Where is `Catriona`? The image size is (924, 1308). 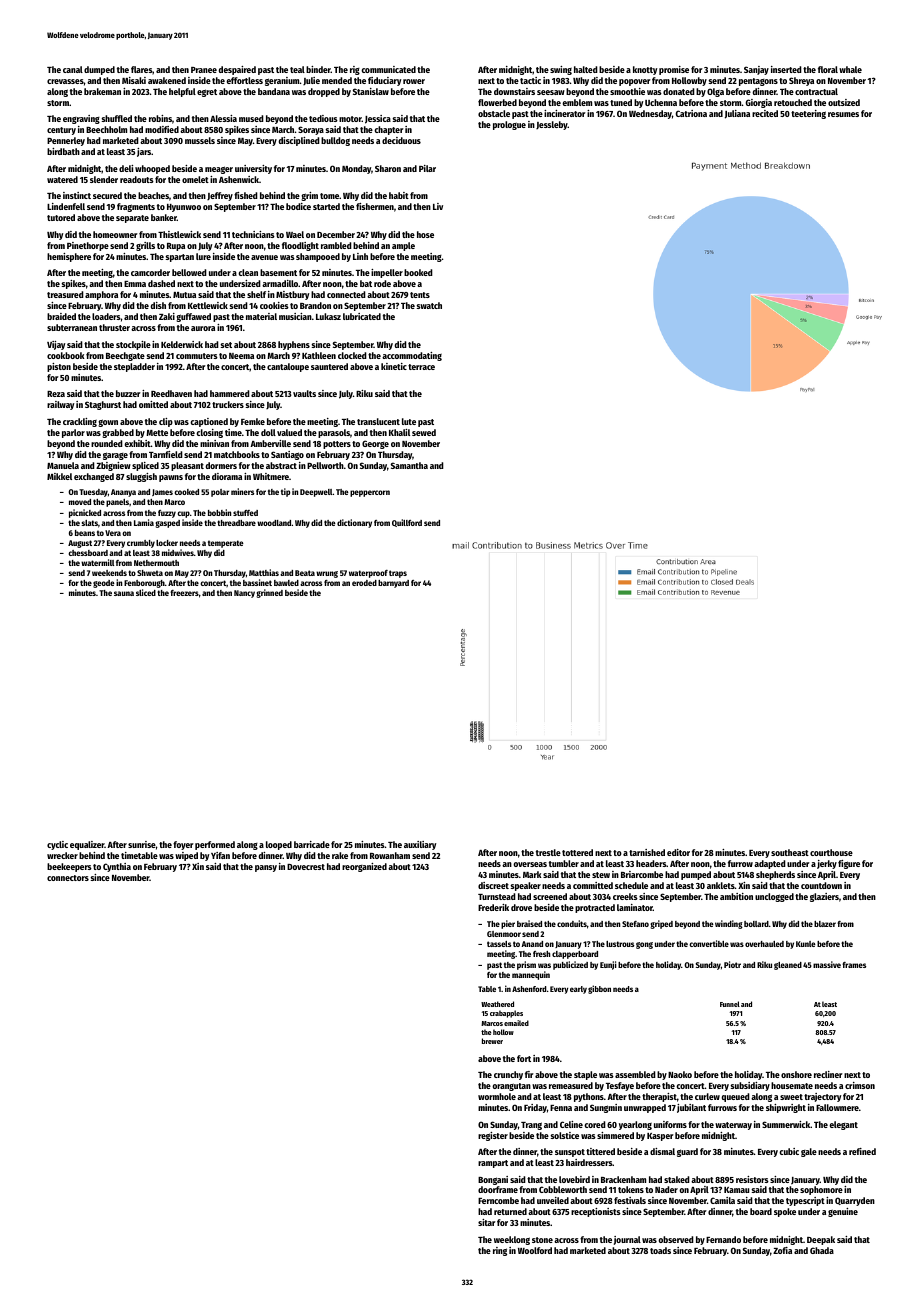 Catriona is located at coordinates (691, 113).
